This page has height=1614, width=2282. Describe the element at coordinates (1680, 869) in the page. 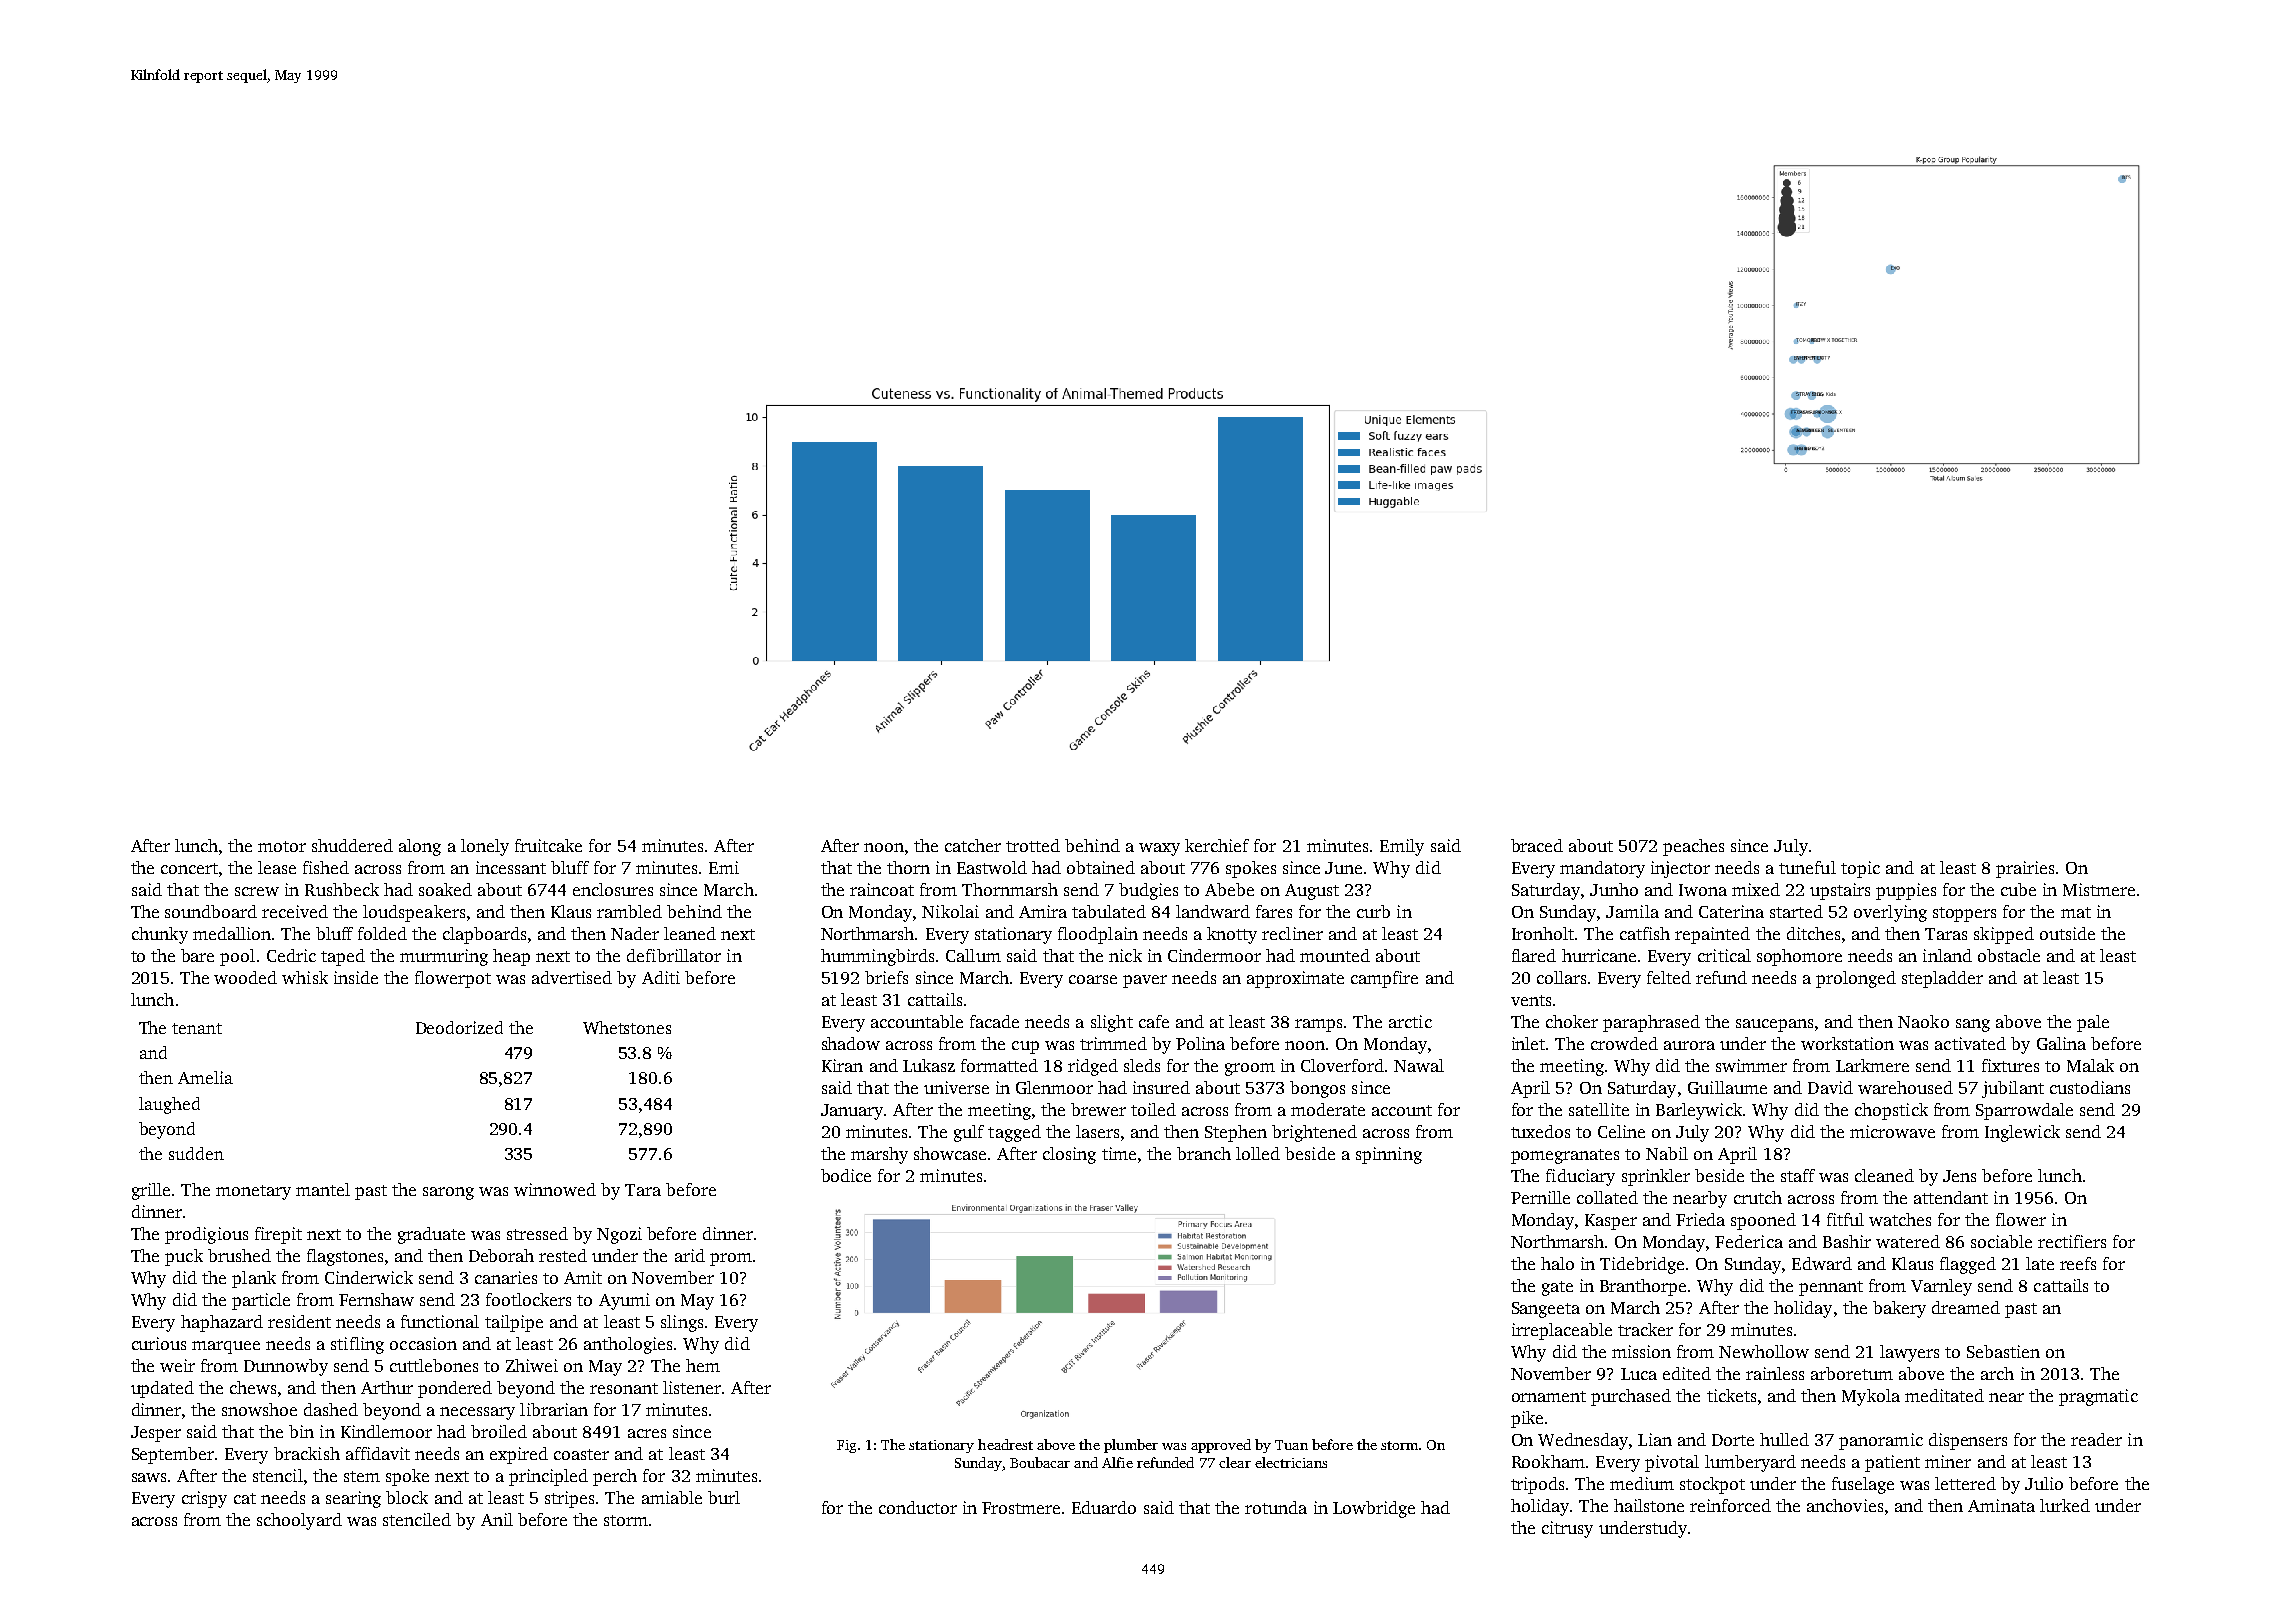

I see `injector` at that location.
